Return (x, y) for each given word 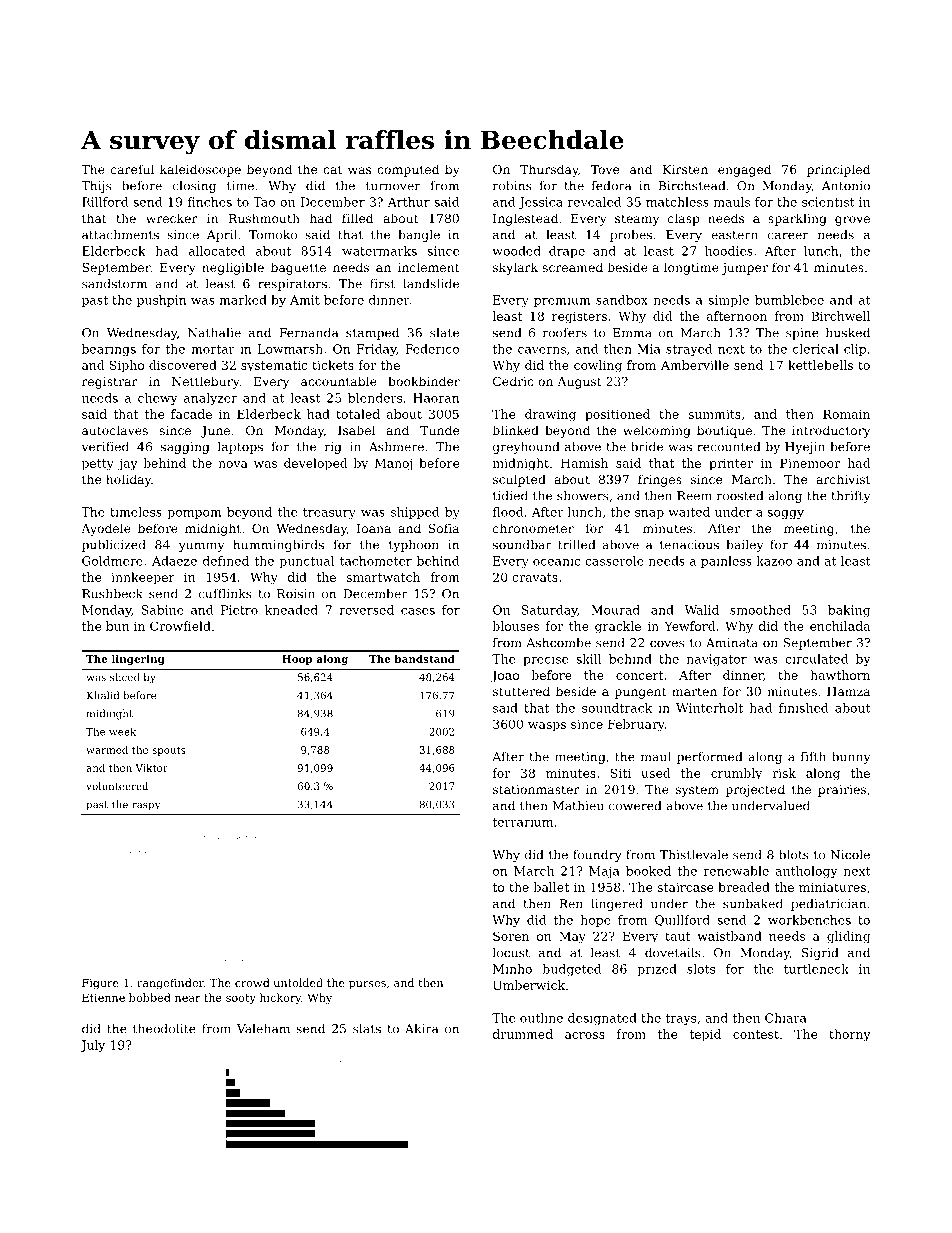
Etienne (103, 997)
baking (849, 611)
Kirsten (685, 169)
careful (132, 169)
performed (709, 758)
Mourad (615, 610)
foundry (597, 856)
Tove (605, 169)
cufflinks (225, 594)
